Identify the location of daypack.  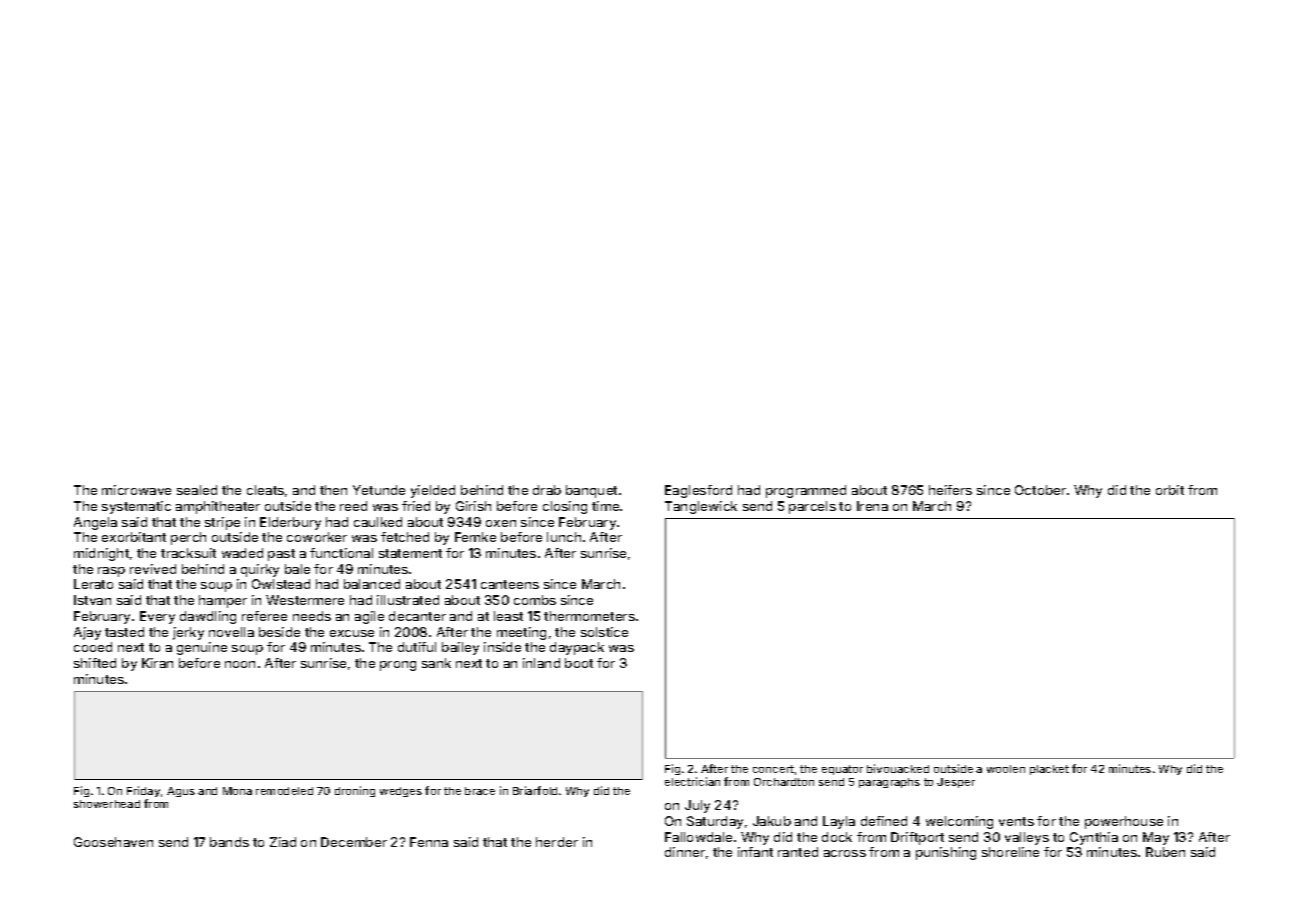
(577, 648).
